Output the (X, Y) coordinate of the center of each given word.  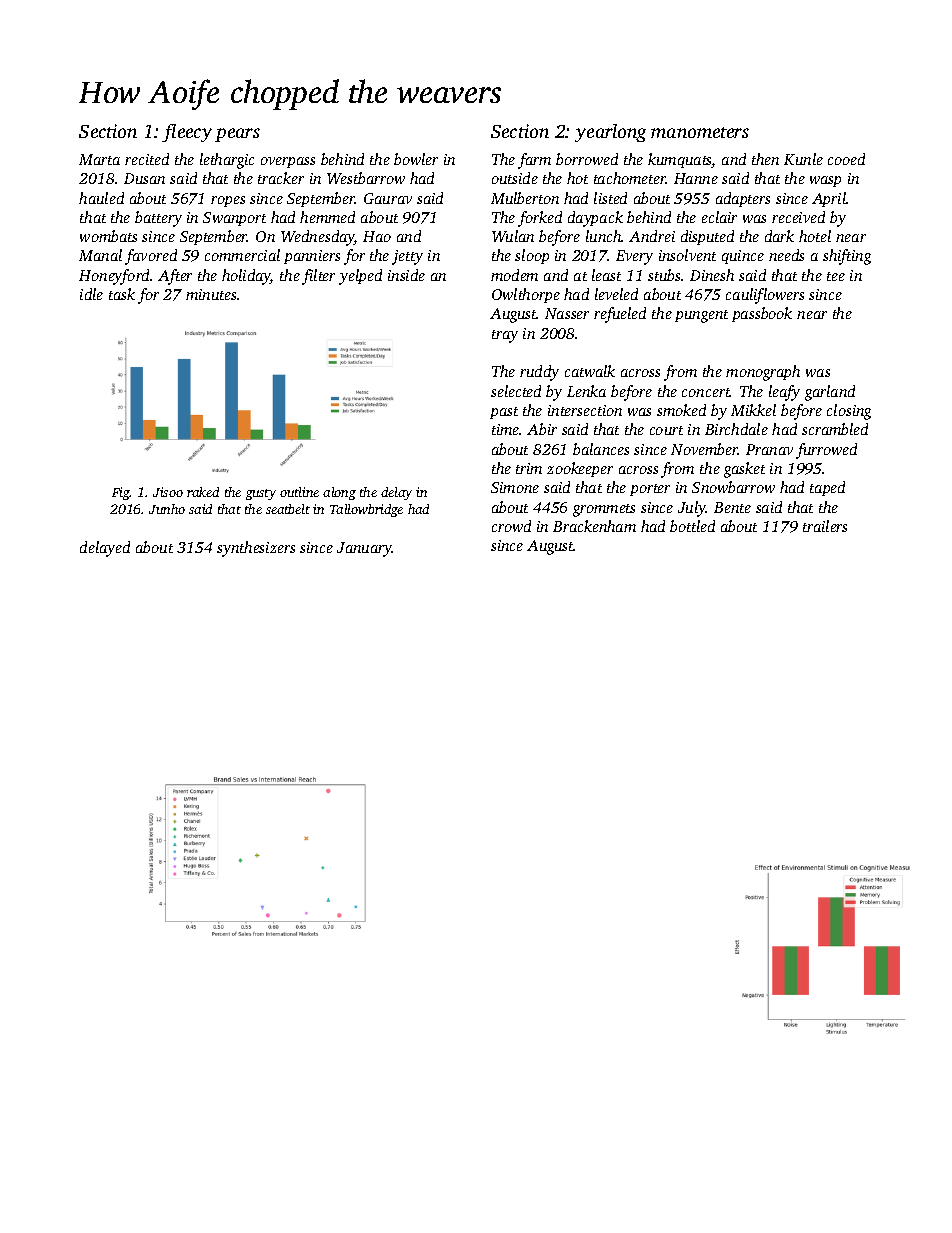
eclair (719, 217)
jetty (407, 257)
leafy (784, 393)
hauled (101, 198)
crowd (511, 526)
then (765, 159)
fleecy (187, 133)
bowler (416, 159)
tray (505, 336)
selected (516, 391)
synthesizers (256, 549)
